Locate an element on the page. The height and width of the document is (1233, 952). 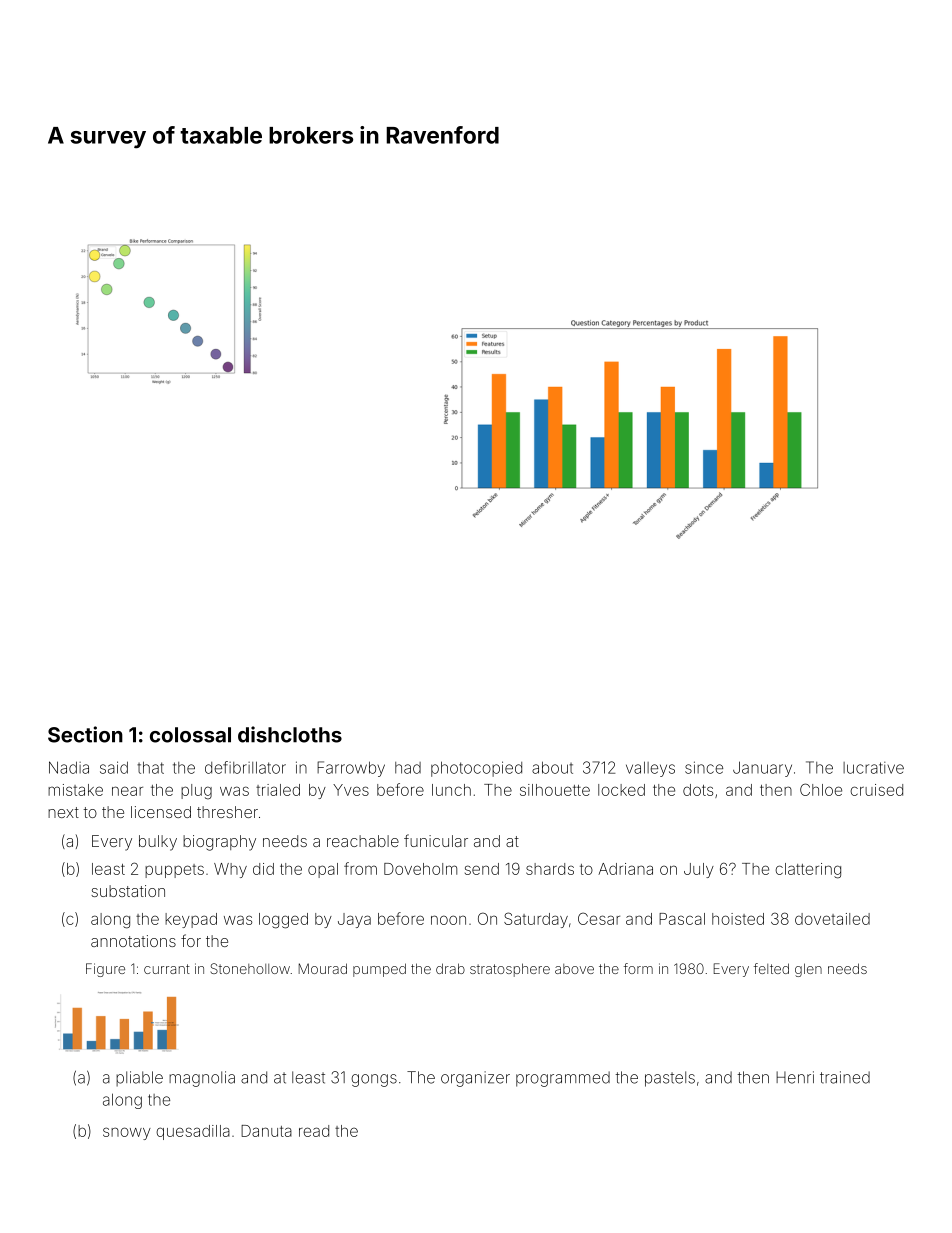
shards is located at coordinates (550, 869).
